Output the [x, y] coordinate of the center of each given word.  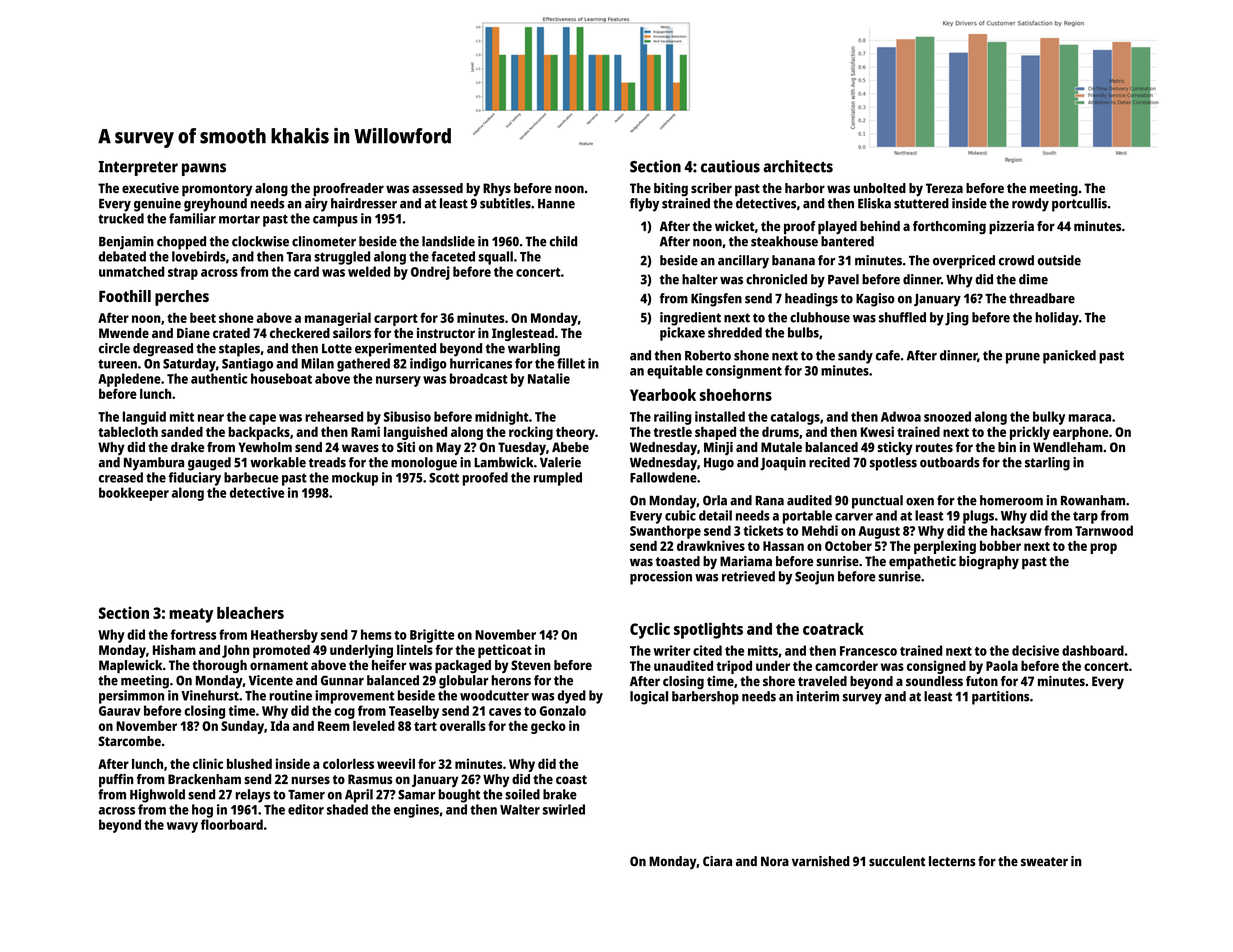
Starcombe [130, 741]
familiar [192, 218]
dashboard [1093, 650]
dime [1033, 279]
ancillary [743, 262]
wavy [182, 827]
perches [182, 298]
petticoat [505, 651]
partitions [1000, 698]
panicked [1069, 357]
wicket [735, 226]
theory [575, 433]
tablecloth [128, 432]
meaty [191, 615]
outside [1059, 260]
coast [571, 779]
